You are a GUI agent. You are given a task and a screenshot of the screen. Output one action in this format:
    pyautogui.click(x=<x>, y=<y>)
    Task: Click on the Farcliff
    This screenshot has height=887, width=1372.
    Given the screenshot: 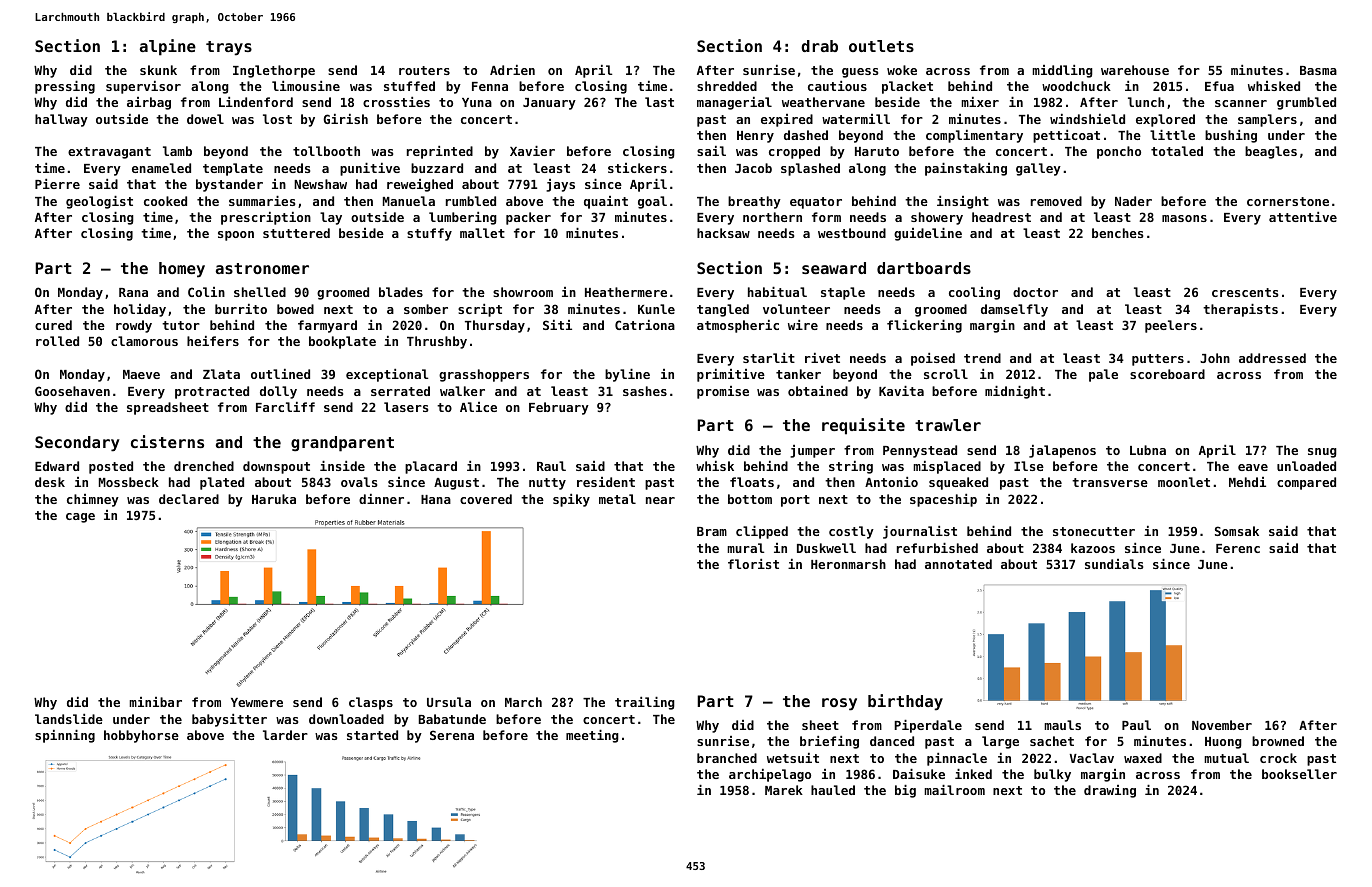 What is the action you would take?
    pyautogui.click(x=285, y=407)
